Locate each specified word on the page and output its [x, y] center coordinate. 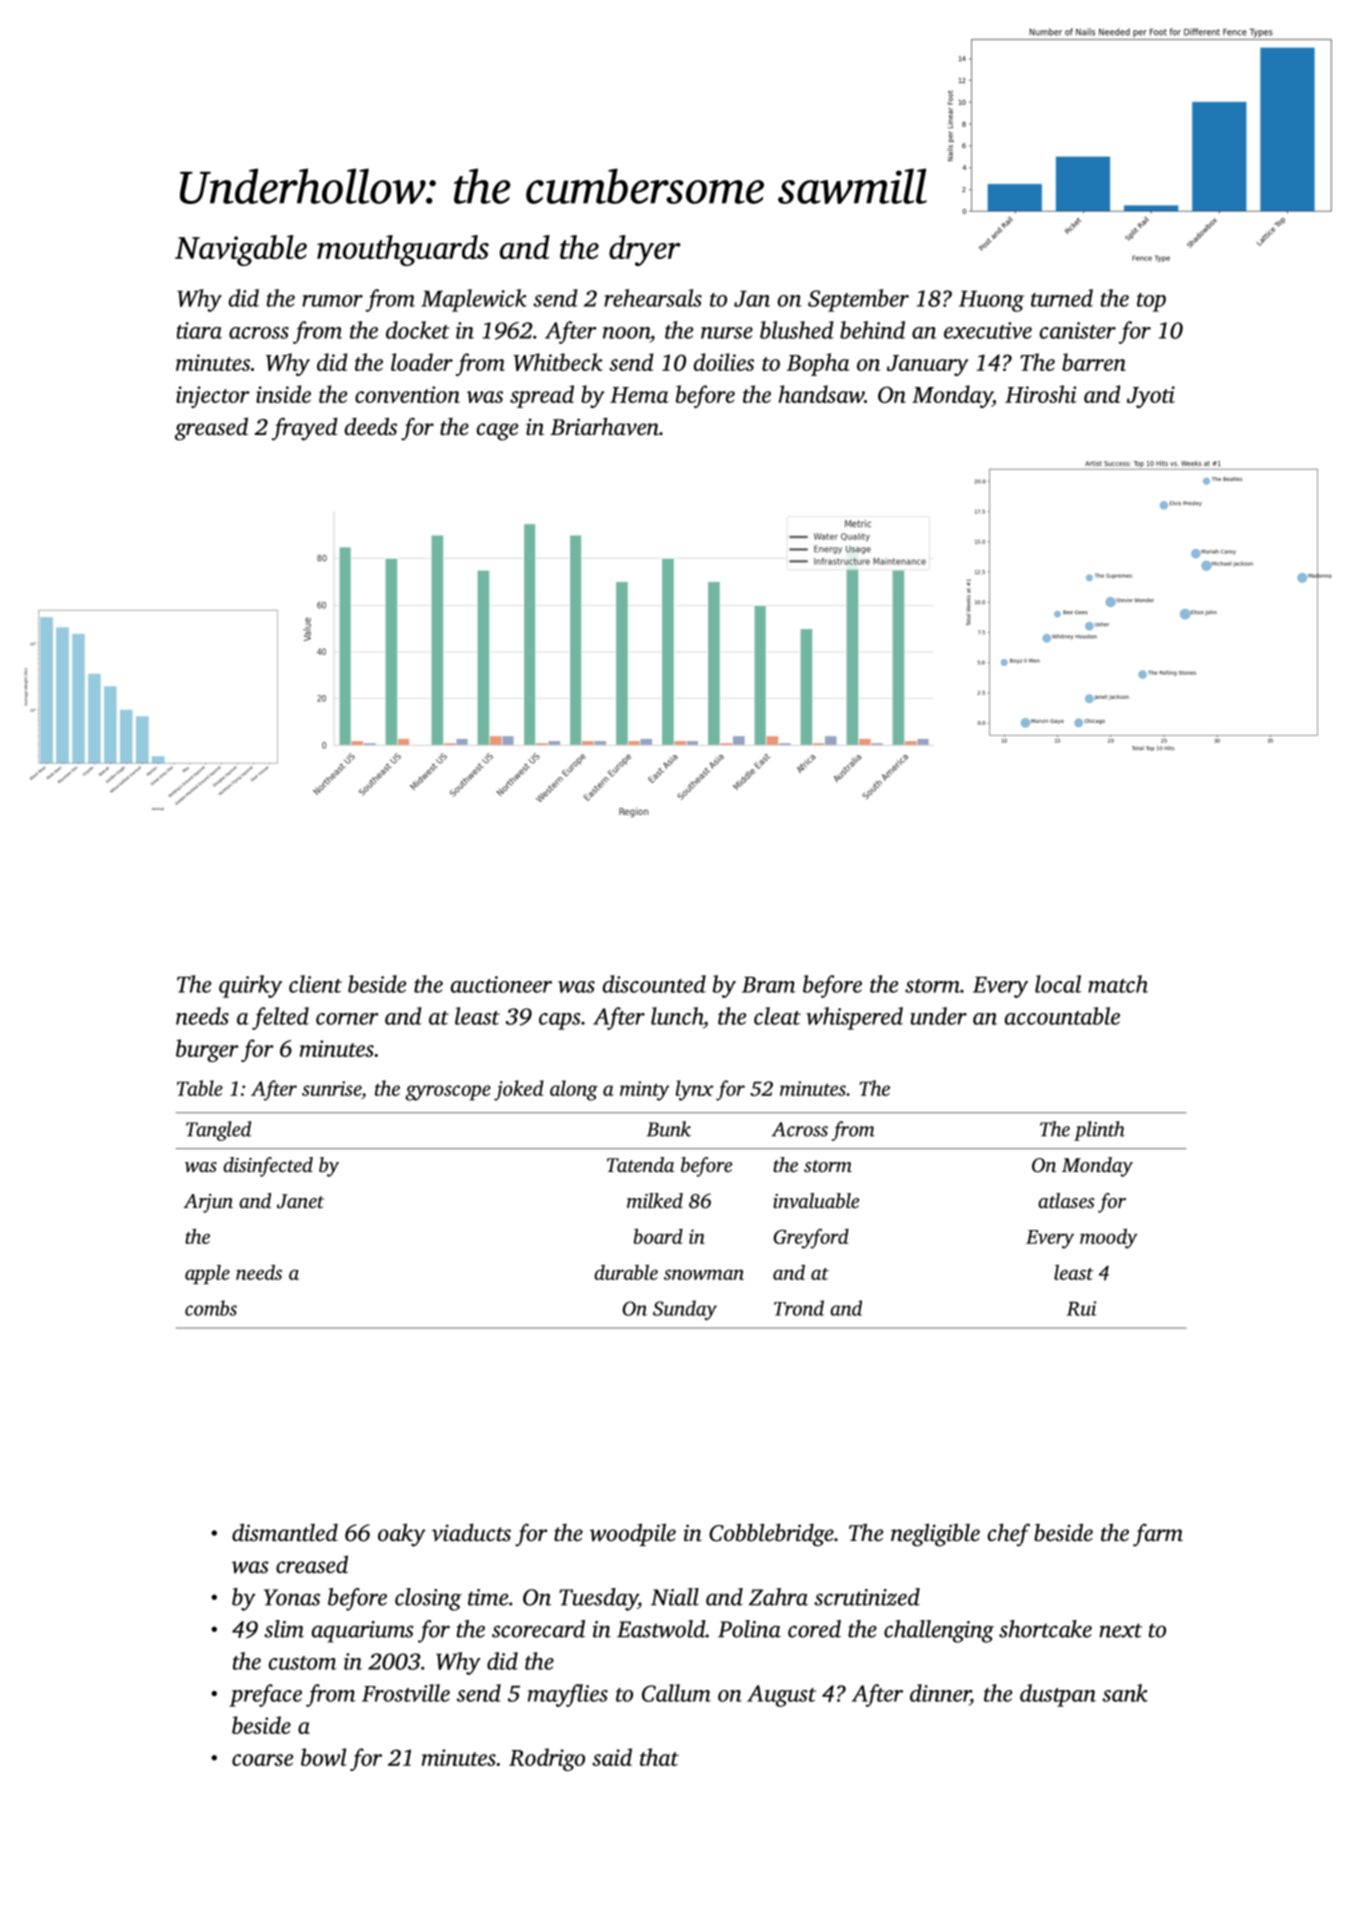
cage [497, 432]
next [1120, 1630]
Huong [991, 301]
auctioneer [501, 984]
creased [312, 1564]
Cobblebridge [771, 1535]
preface [265, 1695]
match [1118, 984]
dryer [645, 250]
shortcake [1045, 1629]
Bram [769, 985]
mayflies [568, 1695]
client [315, 984]
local [1058, 984]
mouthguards [403, 250]
